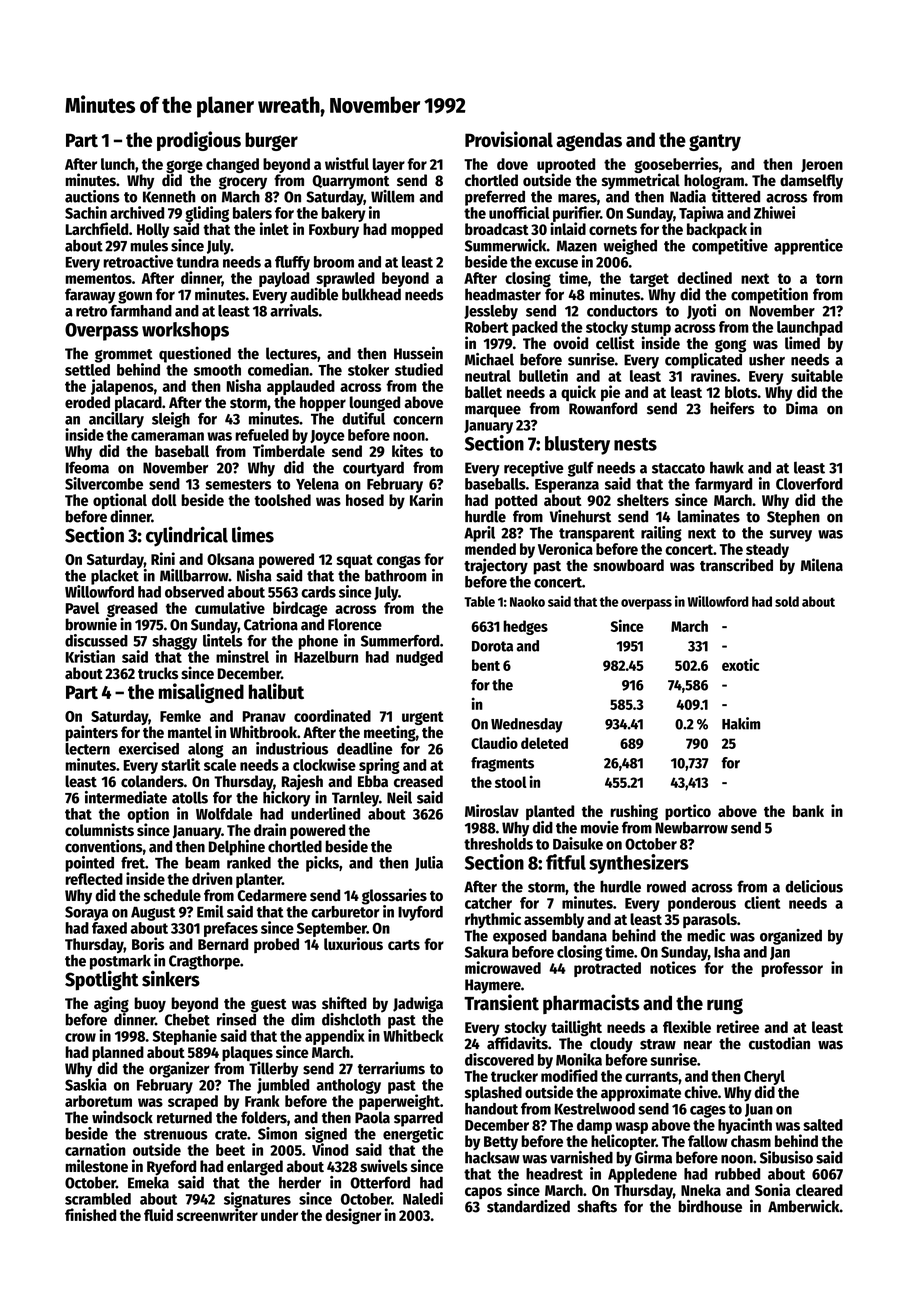 This document has height=1316, width=908. What do you see at coordinates (499, 1059) in the document?
I see `discovered` at bounding box center [499, 1059].
